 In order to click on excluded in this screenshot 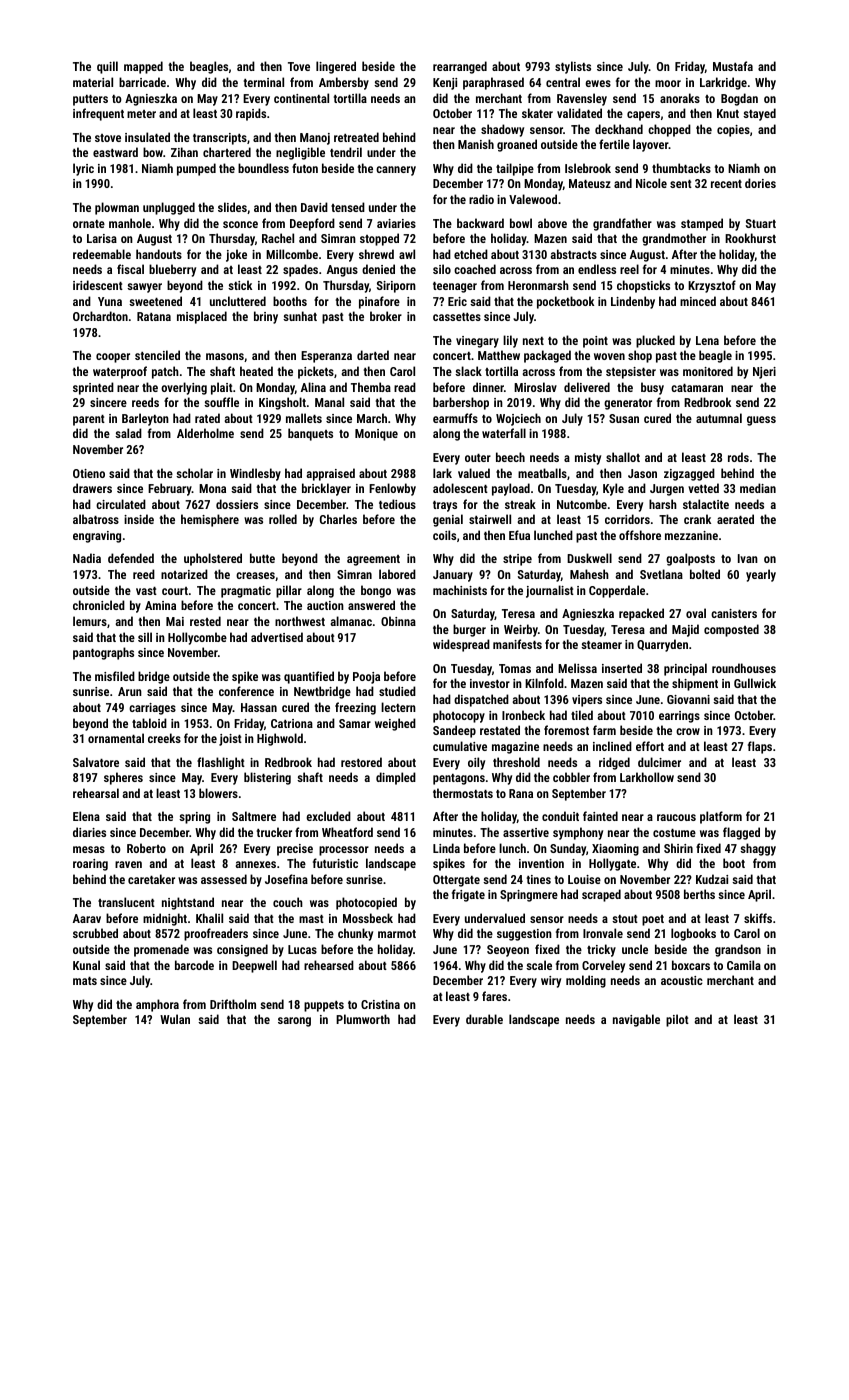, I will do `click(328, 816)`.
